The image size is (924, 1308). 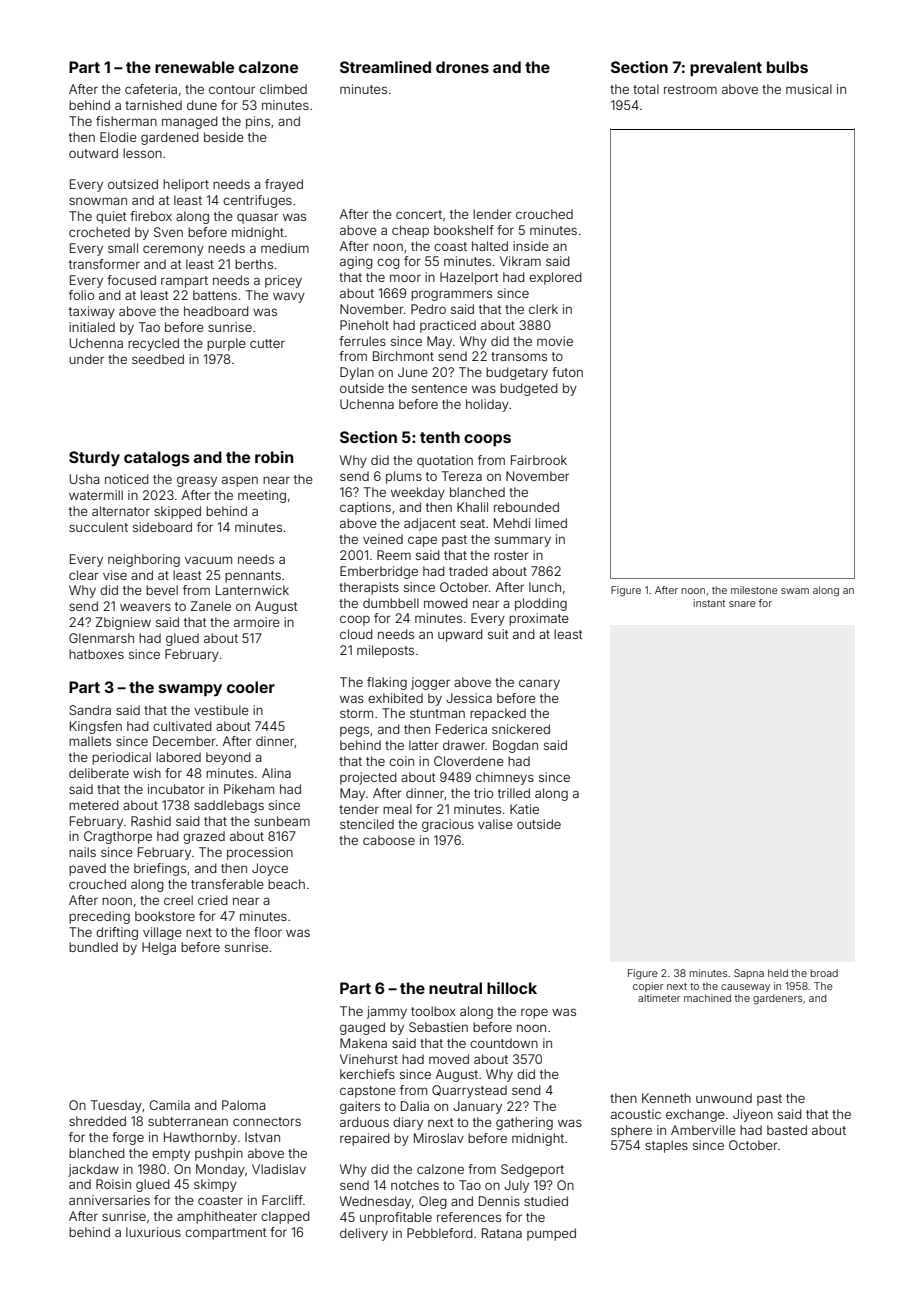 I want to click on Sturdy, so click(x=94, y=458).
